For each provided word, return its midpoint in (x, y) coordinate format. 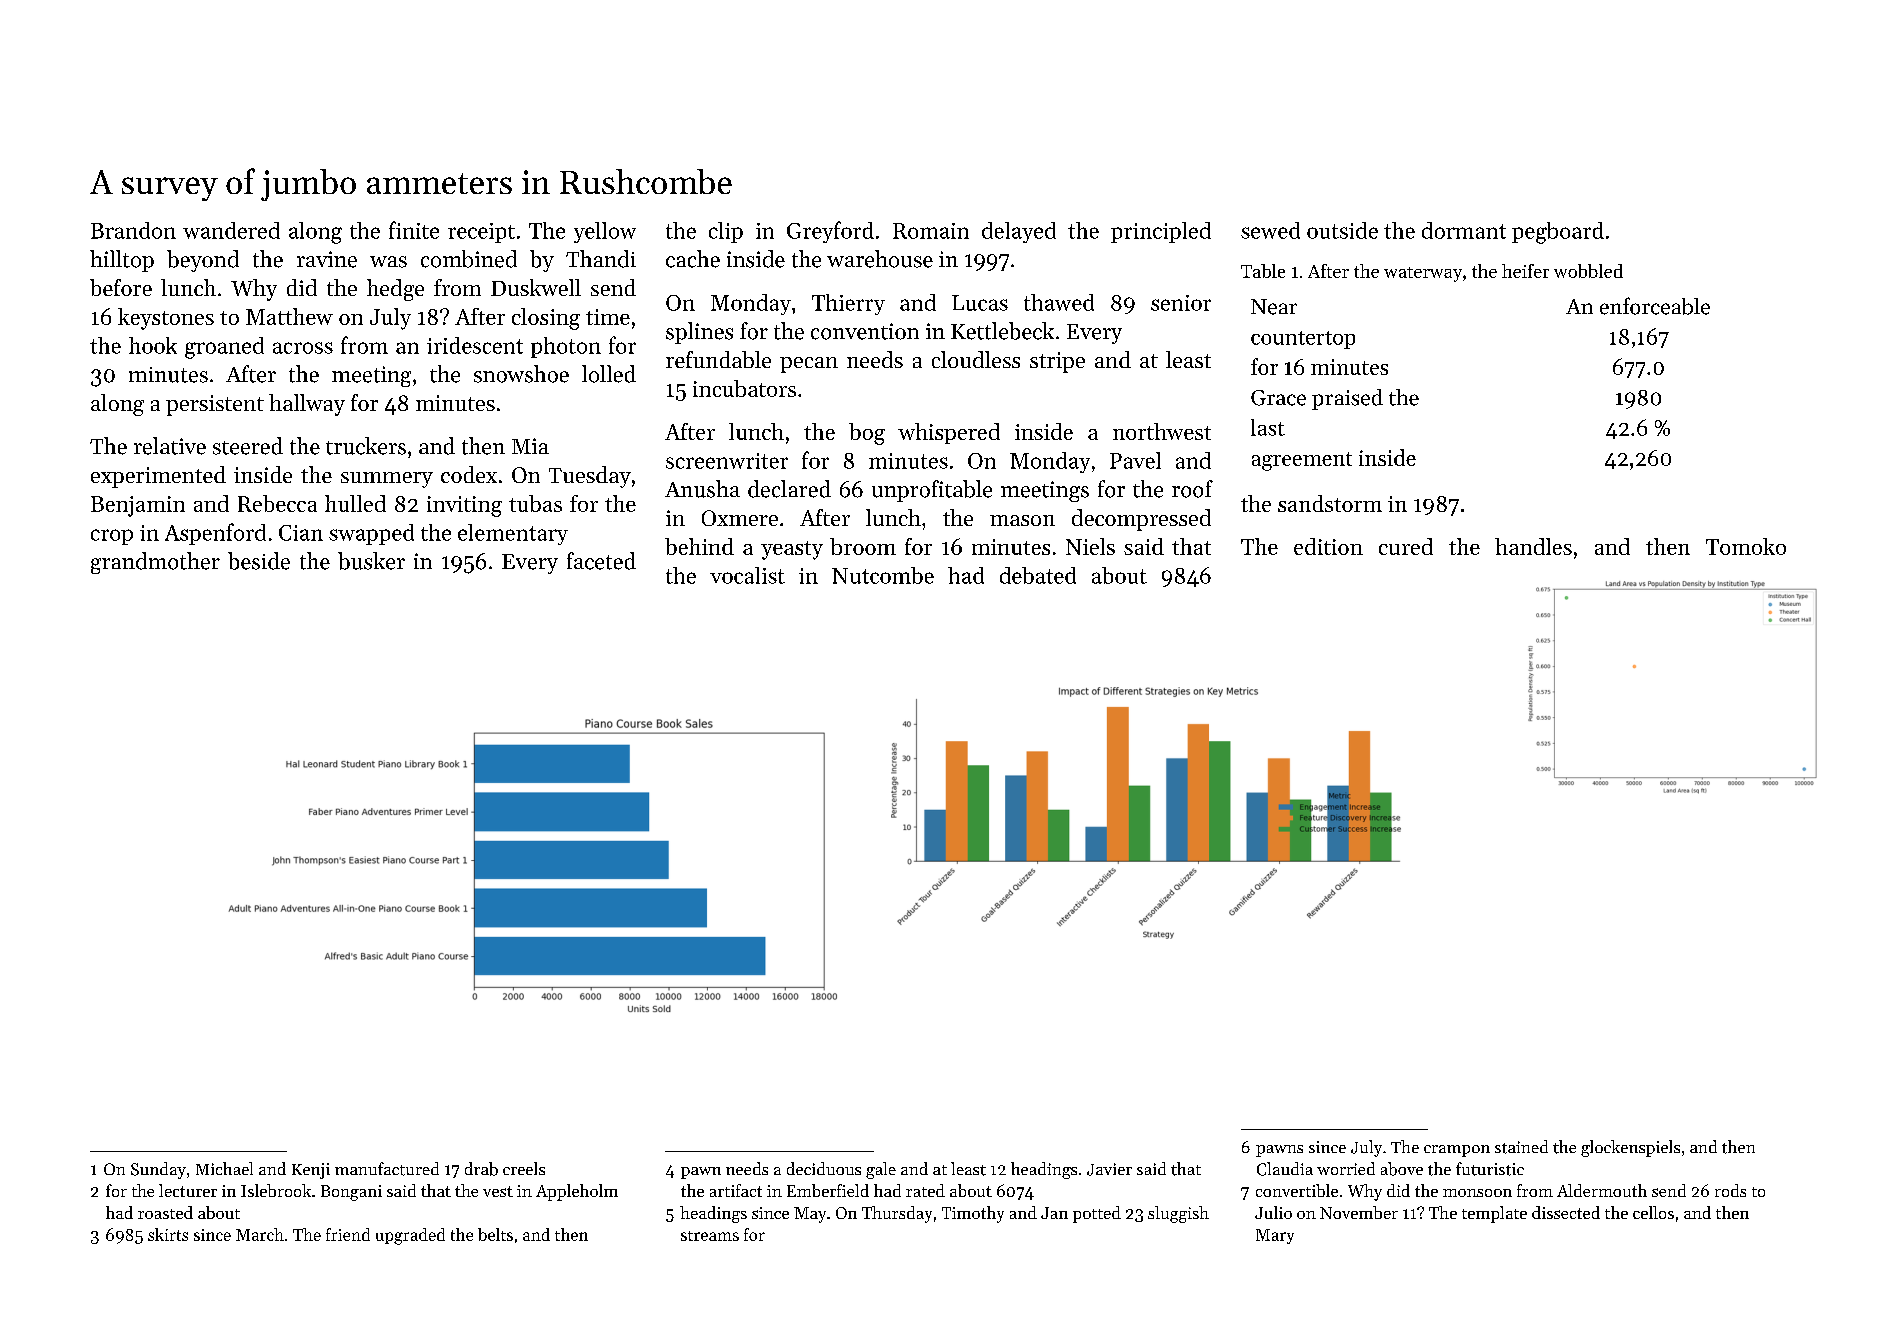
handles (1533, 546)
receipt (481, 233)
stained (1521, 1147)
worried (1346, 1168)
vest (498, 1191)
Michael (224, 1168)
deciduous (824, 1168)
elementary (513, 534)
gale (881, 1170)
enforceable (1655, 306)
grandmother (155, 563)
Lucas (980, 303)
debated (1038, 575)
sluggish (1178, 1214)
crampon (1457, 1151)
